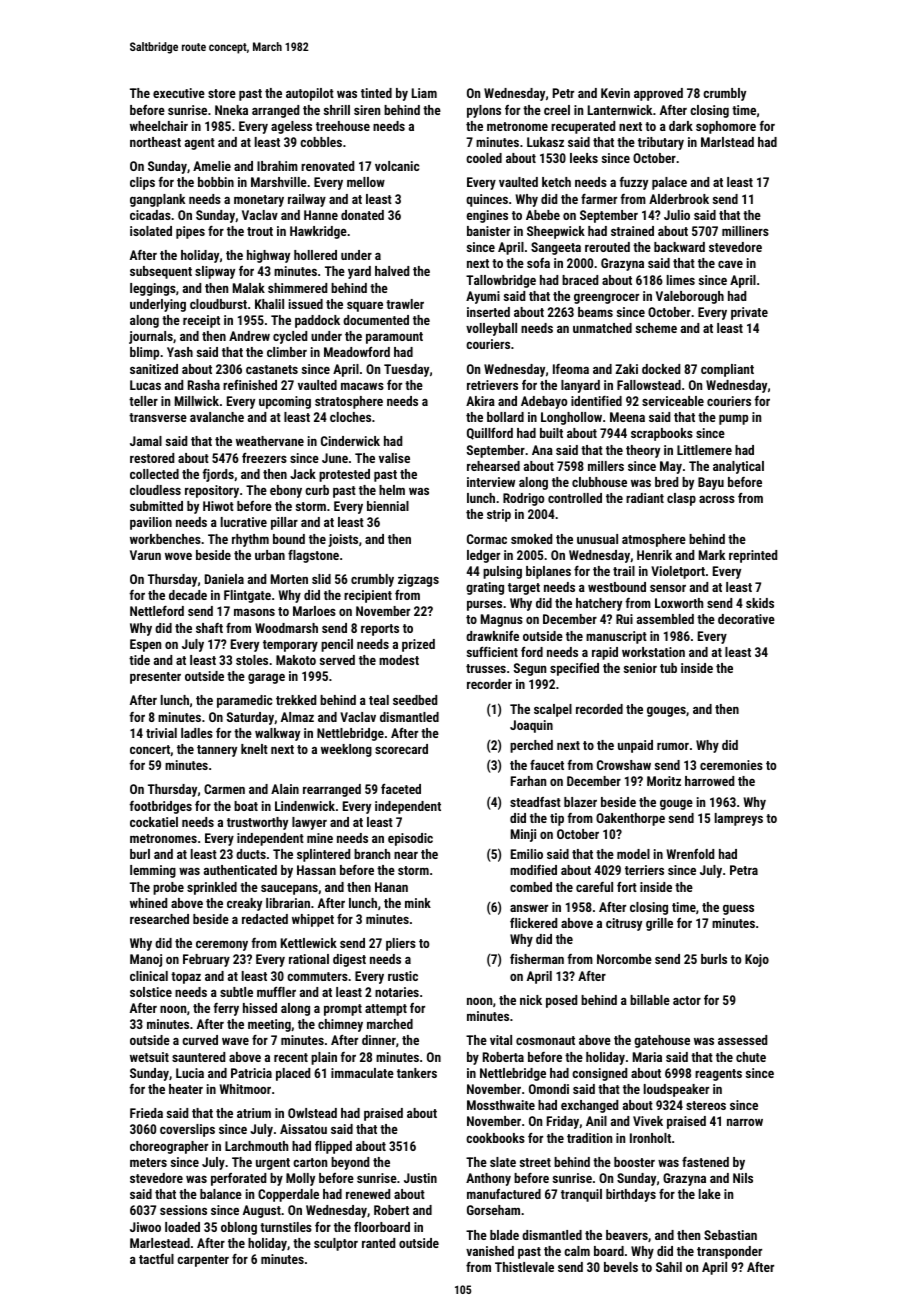 The image size is (908, 1316). Describe the element at coordinates (150, 749) in the document. I see `concert` at that location.
